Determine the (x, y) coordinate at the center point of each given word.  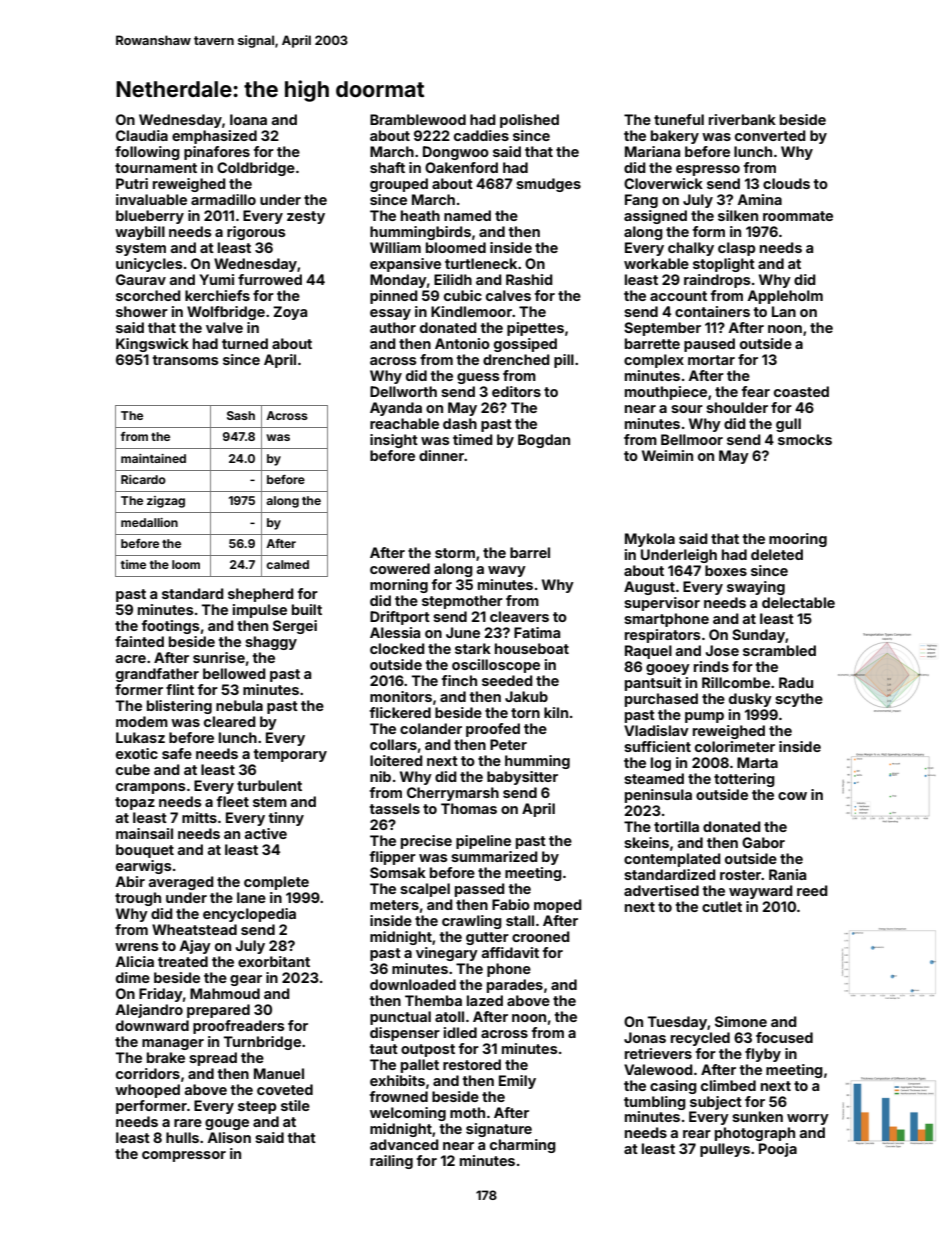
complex (654, 361)
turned (245, 343)
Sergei (295, 627)
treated (183, 961)
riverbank (742, 119)
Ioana (248, 119)
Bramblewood (418, 119)
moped (558, 906)
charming (523, 1146)
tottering (744, 780)
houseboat (532, 648)
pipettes (535, 329)
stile (295, 1105)
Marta (757, 762)
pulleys (725, 1150)
